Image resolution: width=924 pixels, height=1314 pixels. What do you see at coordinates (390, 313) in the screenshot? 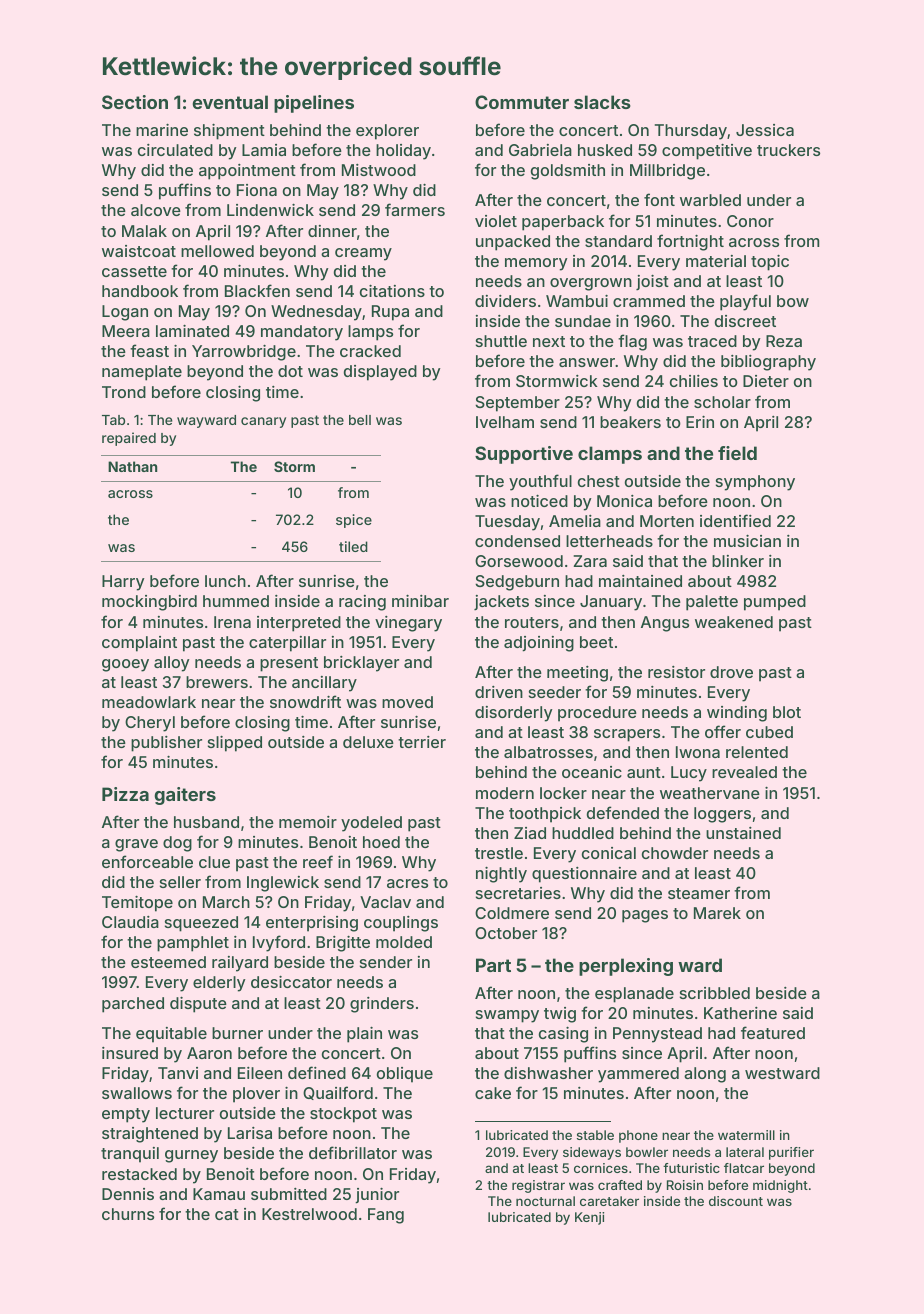
I see `Rupa` at bounding box center [390, 313].
